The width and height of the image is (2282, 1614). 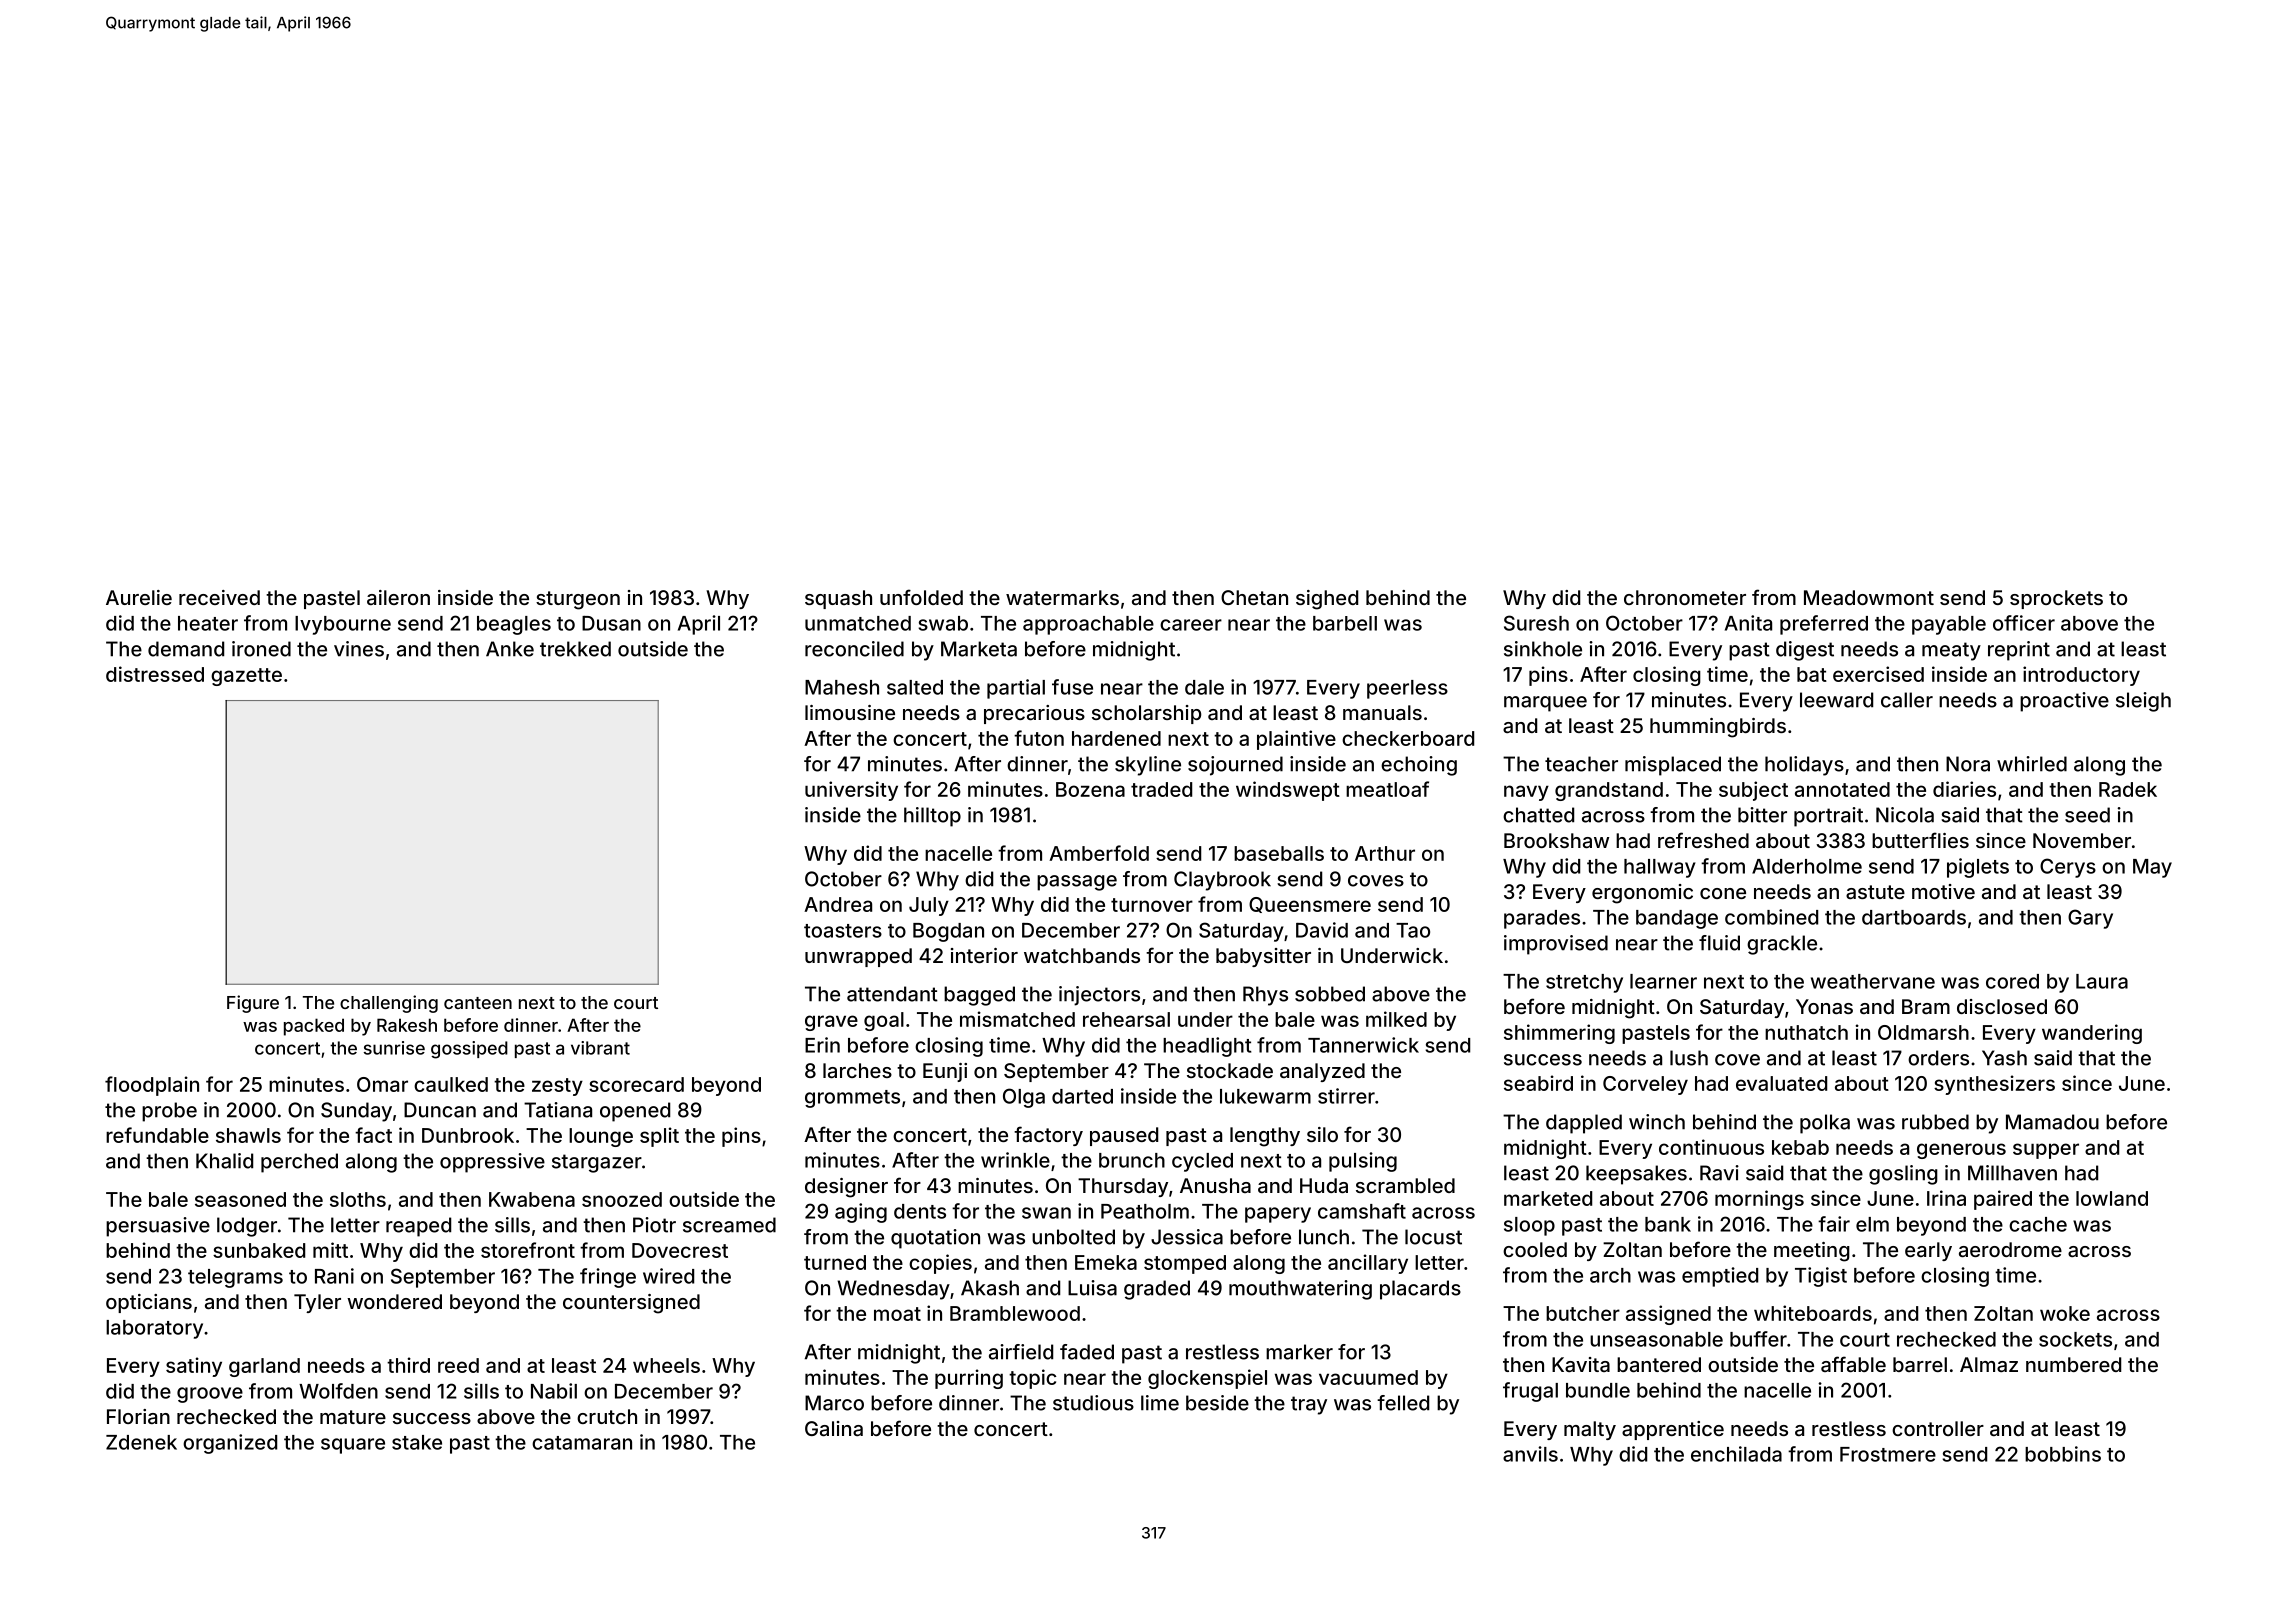 What do you see at coordinates (1387, 789) in the image?
I see `meatloaf` at bounding box center [1387, 789].
